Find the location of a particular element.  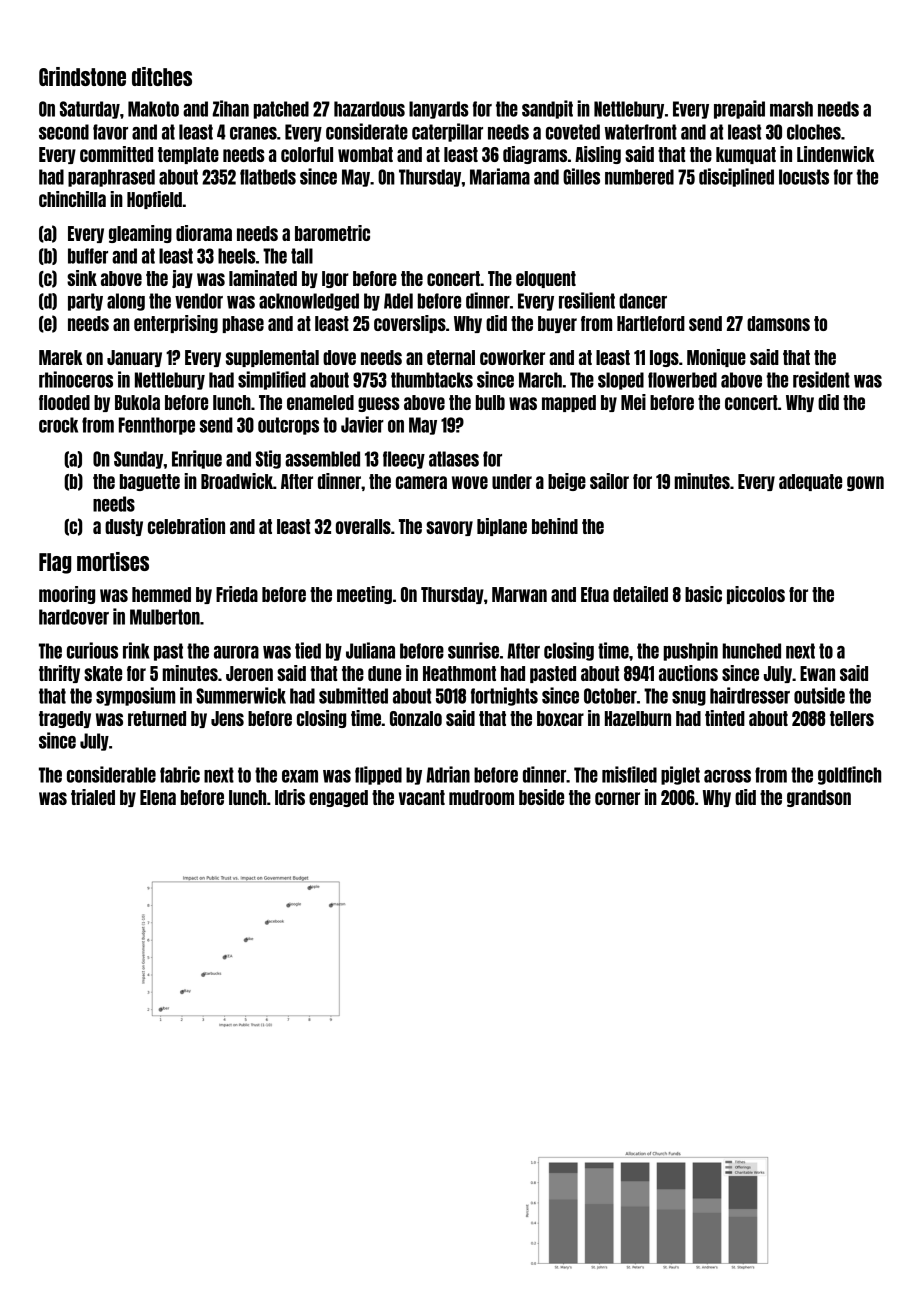

ditches is located at coordinates (162, 76).
